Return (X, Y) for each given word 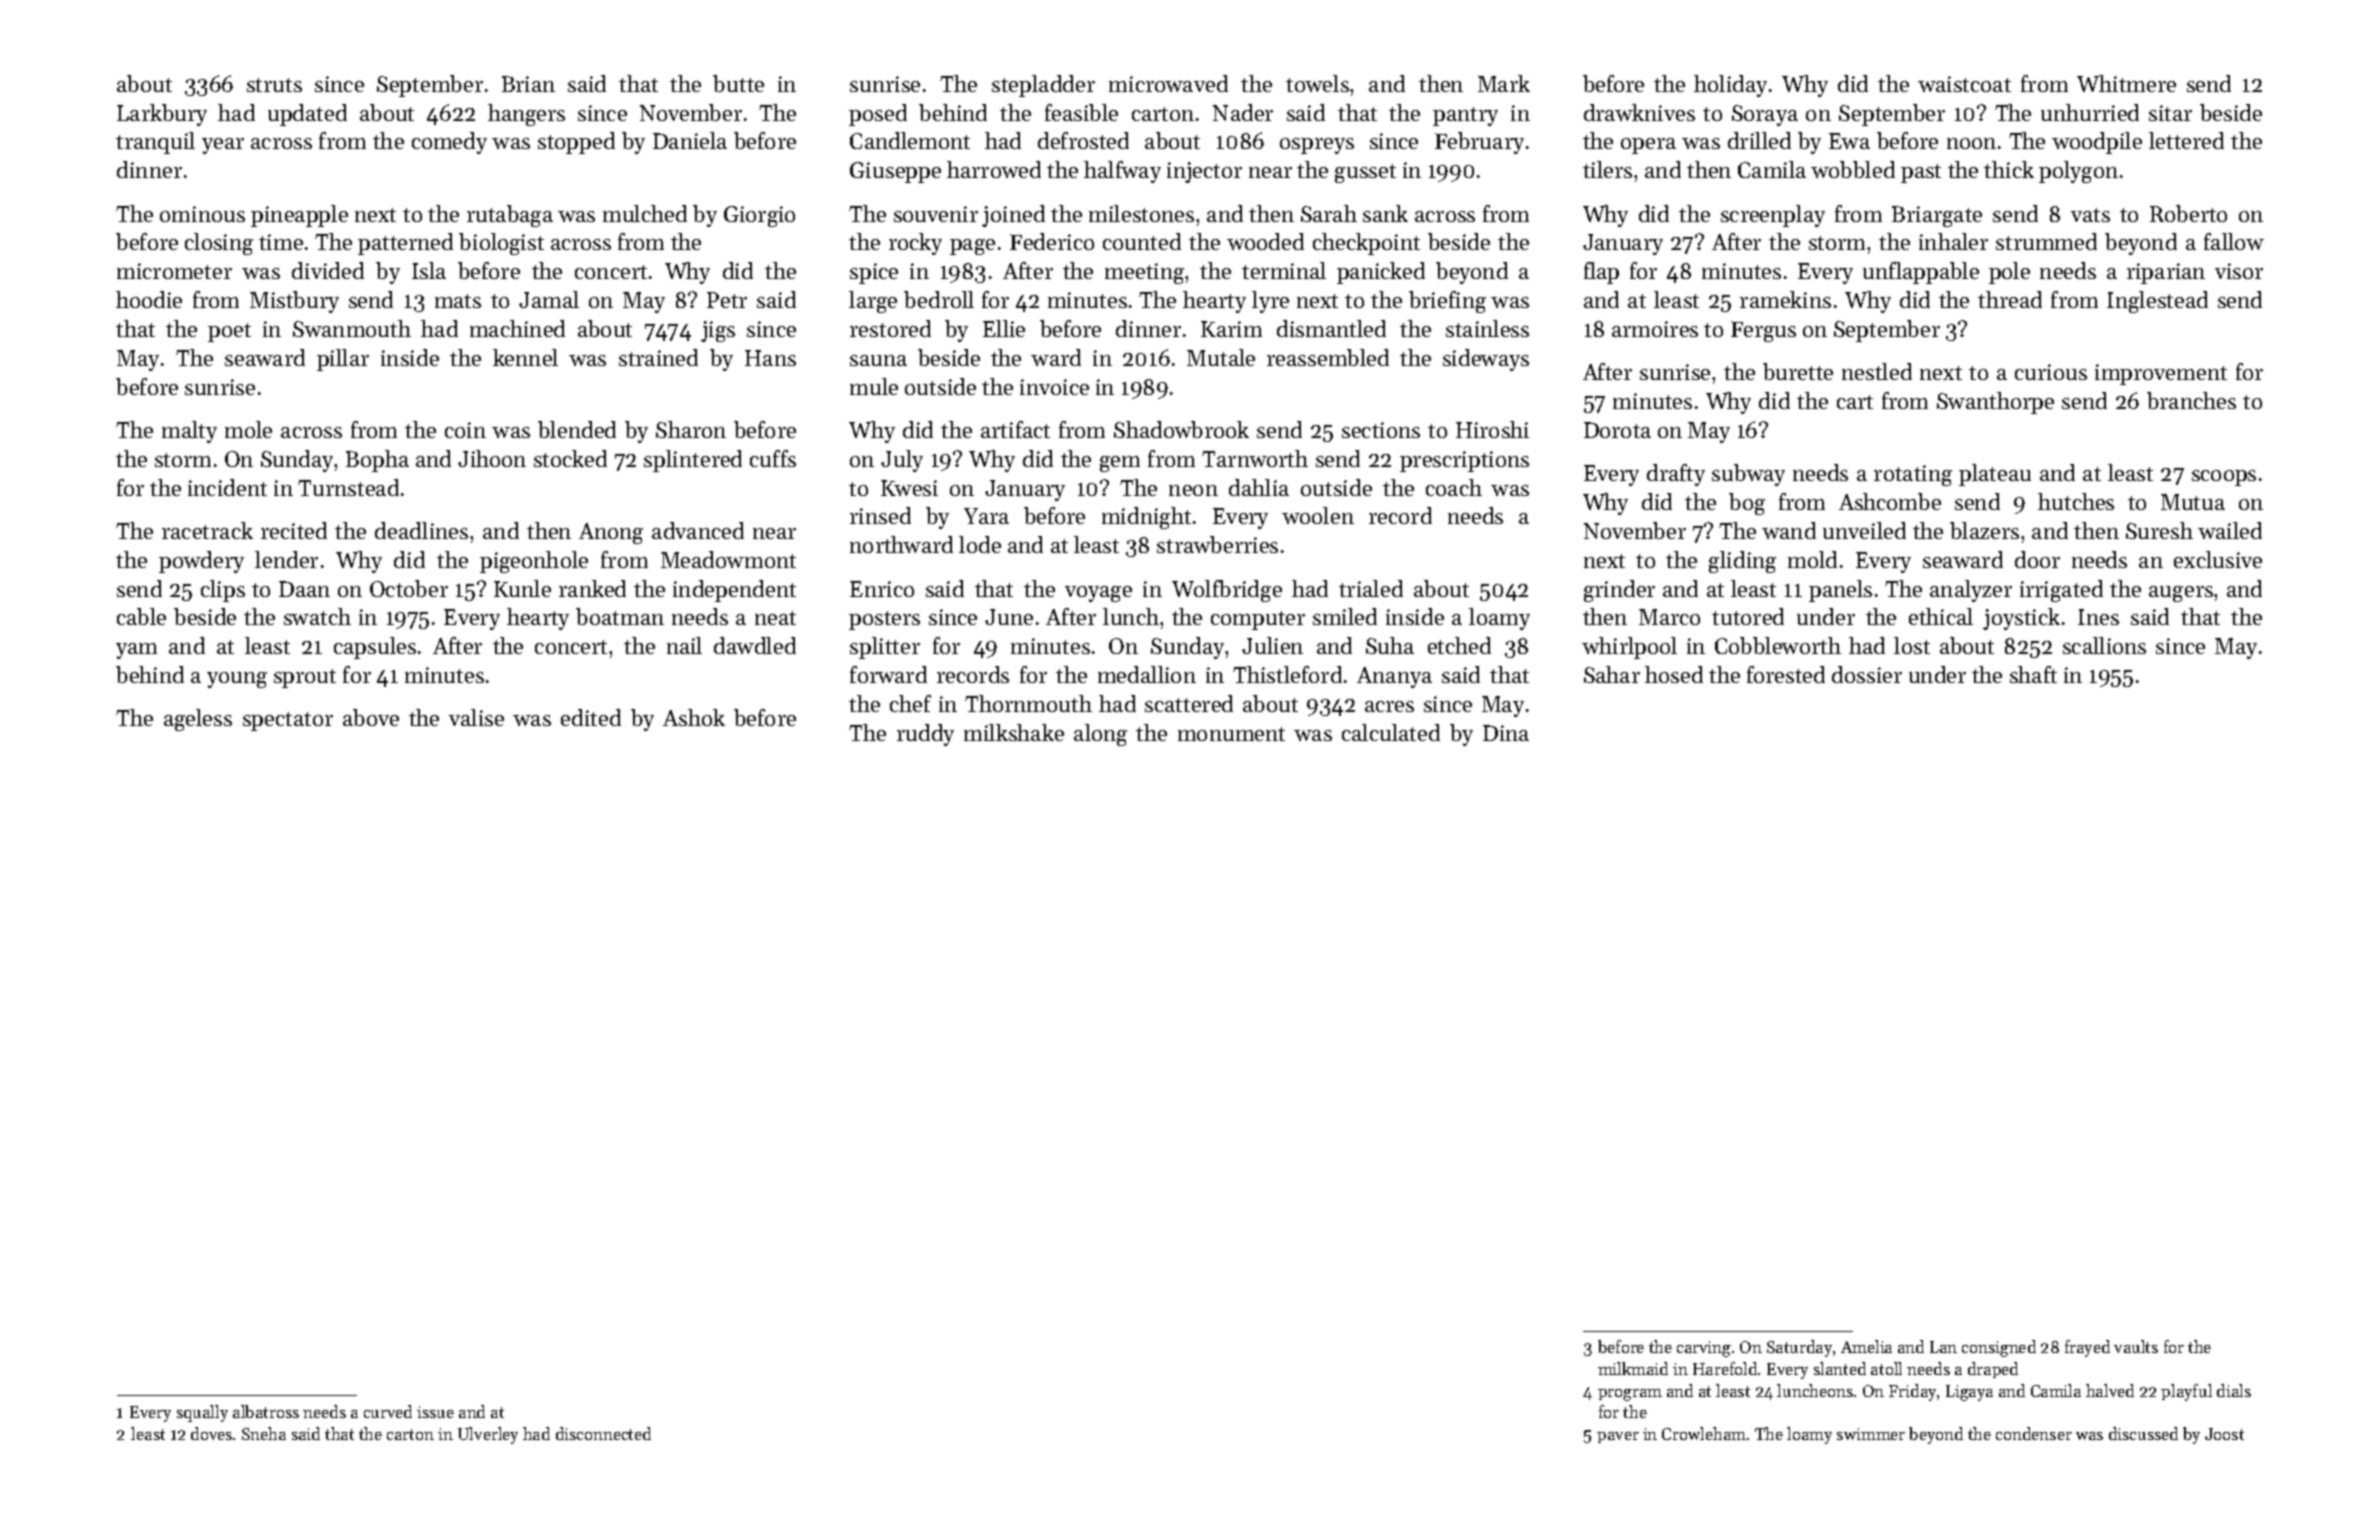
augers (2181, 594)
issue (435, 1412)
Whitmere (2126, 83)
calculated (1391, 732)
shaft (2033, 674)
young (237, 680)
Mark (1504, 83)
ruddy (925, 735)
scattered (1189, 703)
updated (307, 115)
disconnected (603, 1433)
